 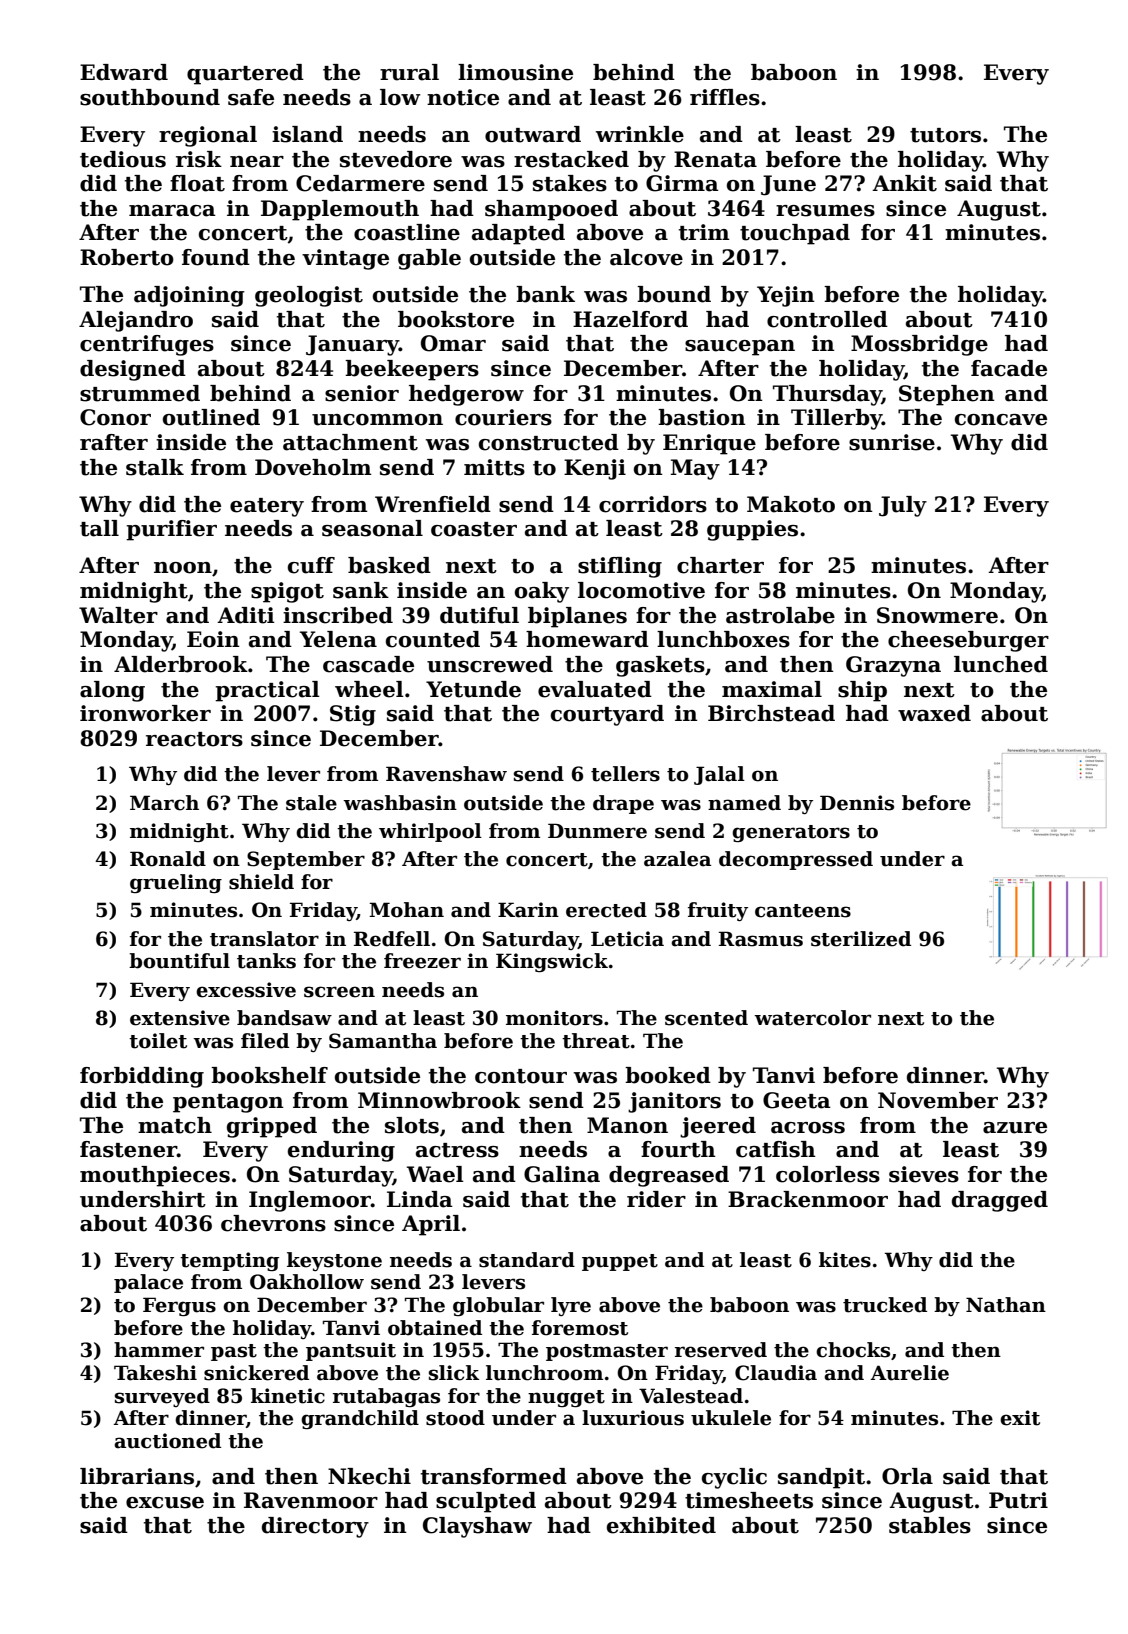 What do you see at coordinates (409, 72) in the document?
I see `rural` at bounding box center [409, 72].
